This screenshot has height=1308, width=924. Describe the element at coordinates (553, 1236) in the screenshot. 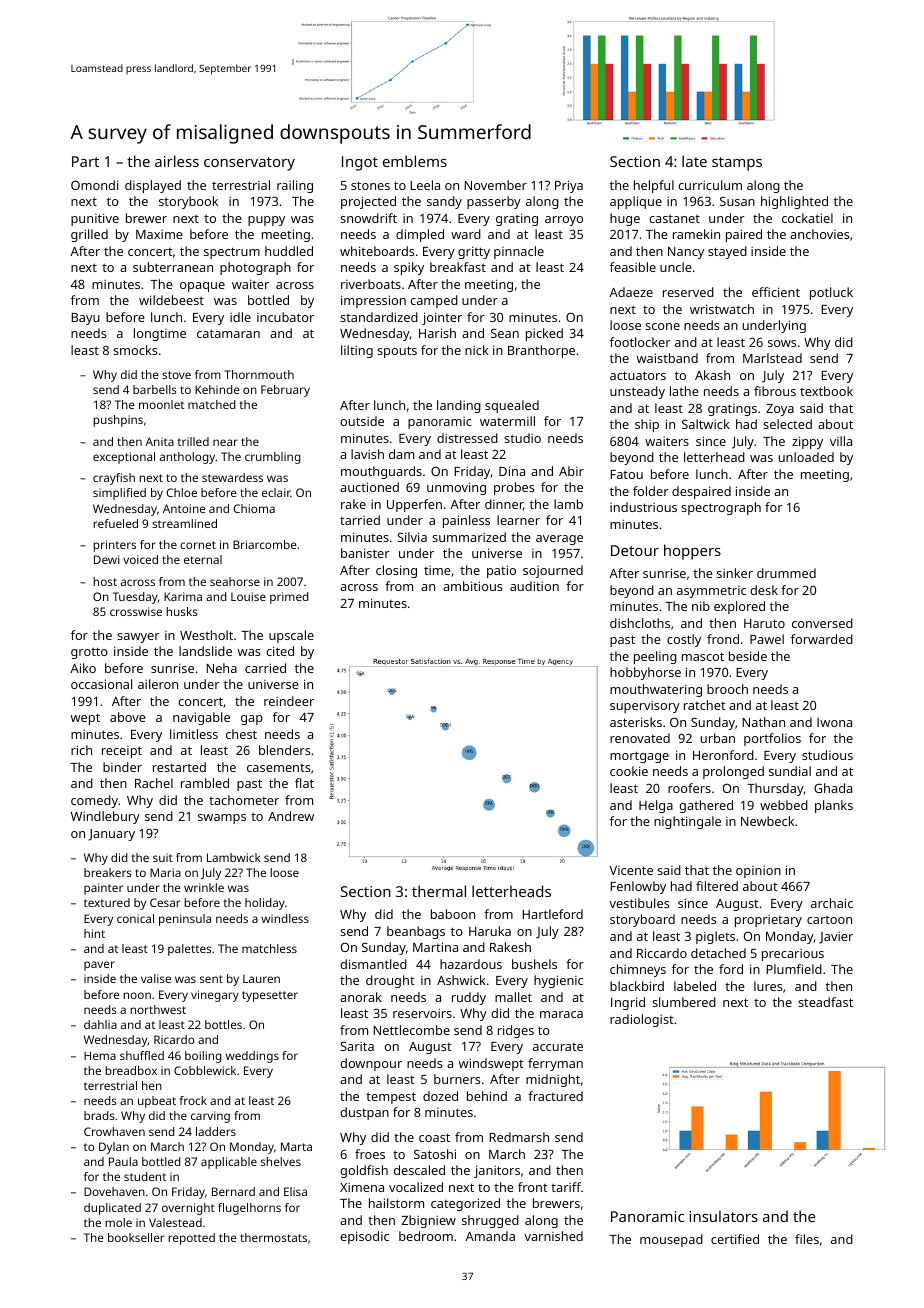

I see `varnished` at that location.
